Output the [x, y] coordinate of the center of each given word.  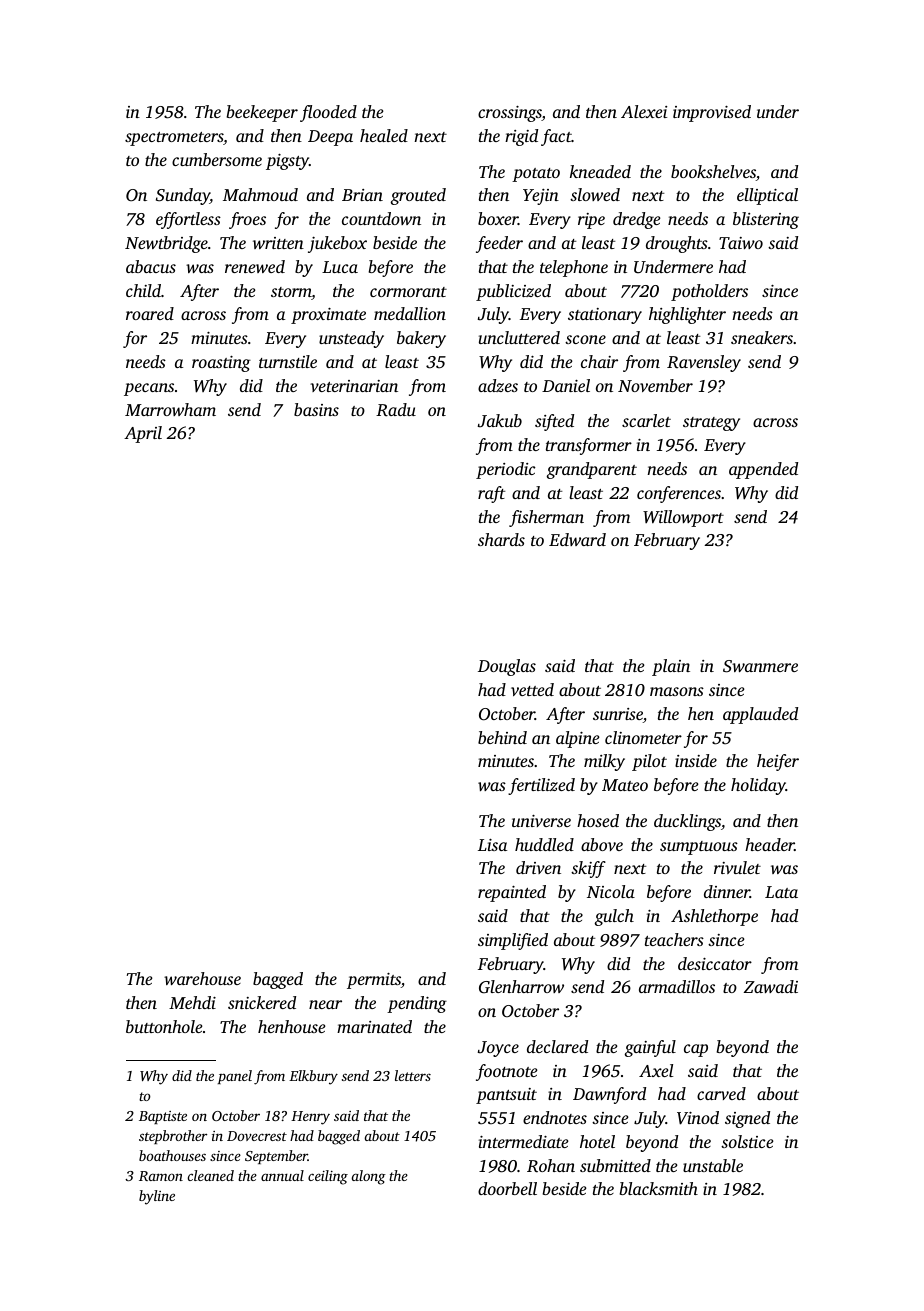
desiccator [715, 963]
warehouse [202, 978]
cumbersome [217, 159]
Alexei [644, 111]
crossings [510, 114]
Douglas [507, 667]
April [143, 434]
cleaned [211, 1175]
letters [413, 1075]
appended [763, 470]
